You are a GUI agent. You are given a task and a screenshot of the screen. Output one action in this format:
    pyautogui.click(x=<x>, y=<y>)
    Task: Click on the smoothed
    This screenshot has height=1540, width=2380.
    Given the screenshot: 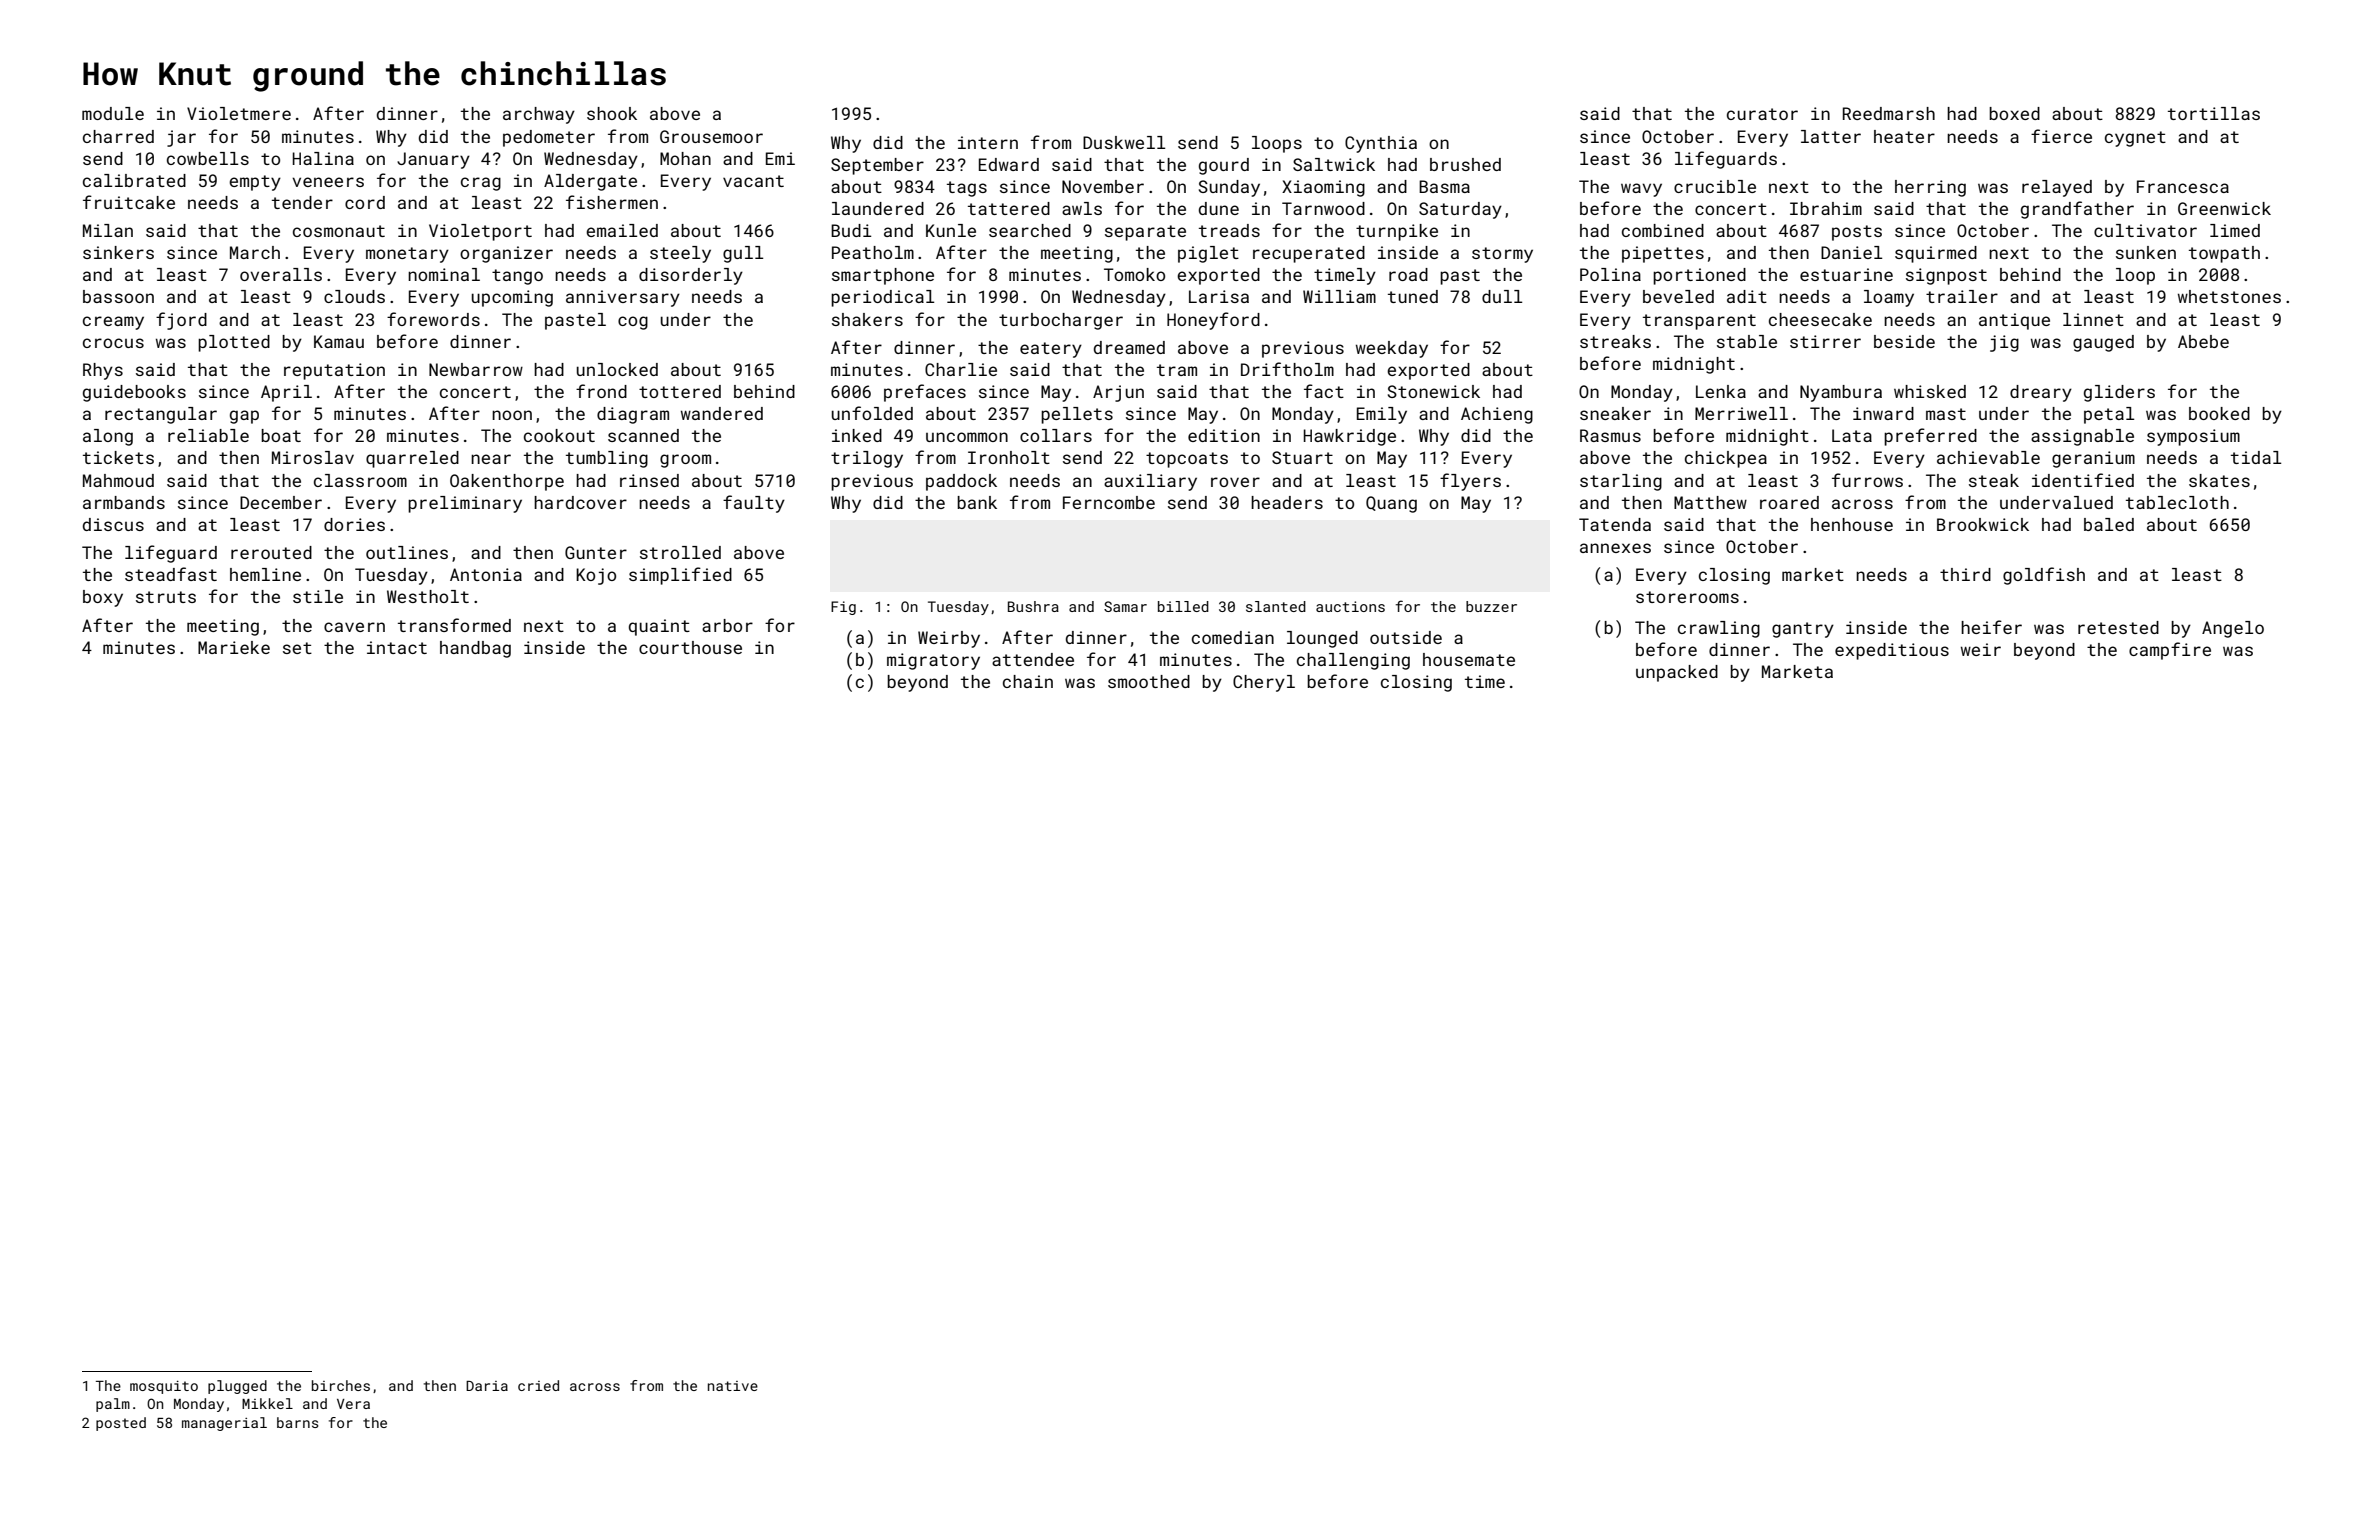 What is the action you would take?
    pyautogui.click(x=1149, y=681)
